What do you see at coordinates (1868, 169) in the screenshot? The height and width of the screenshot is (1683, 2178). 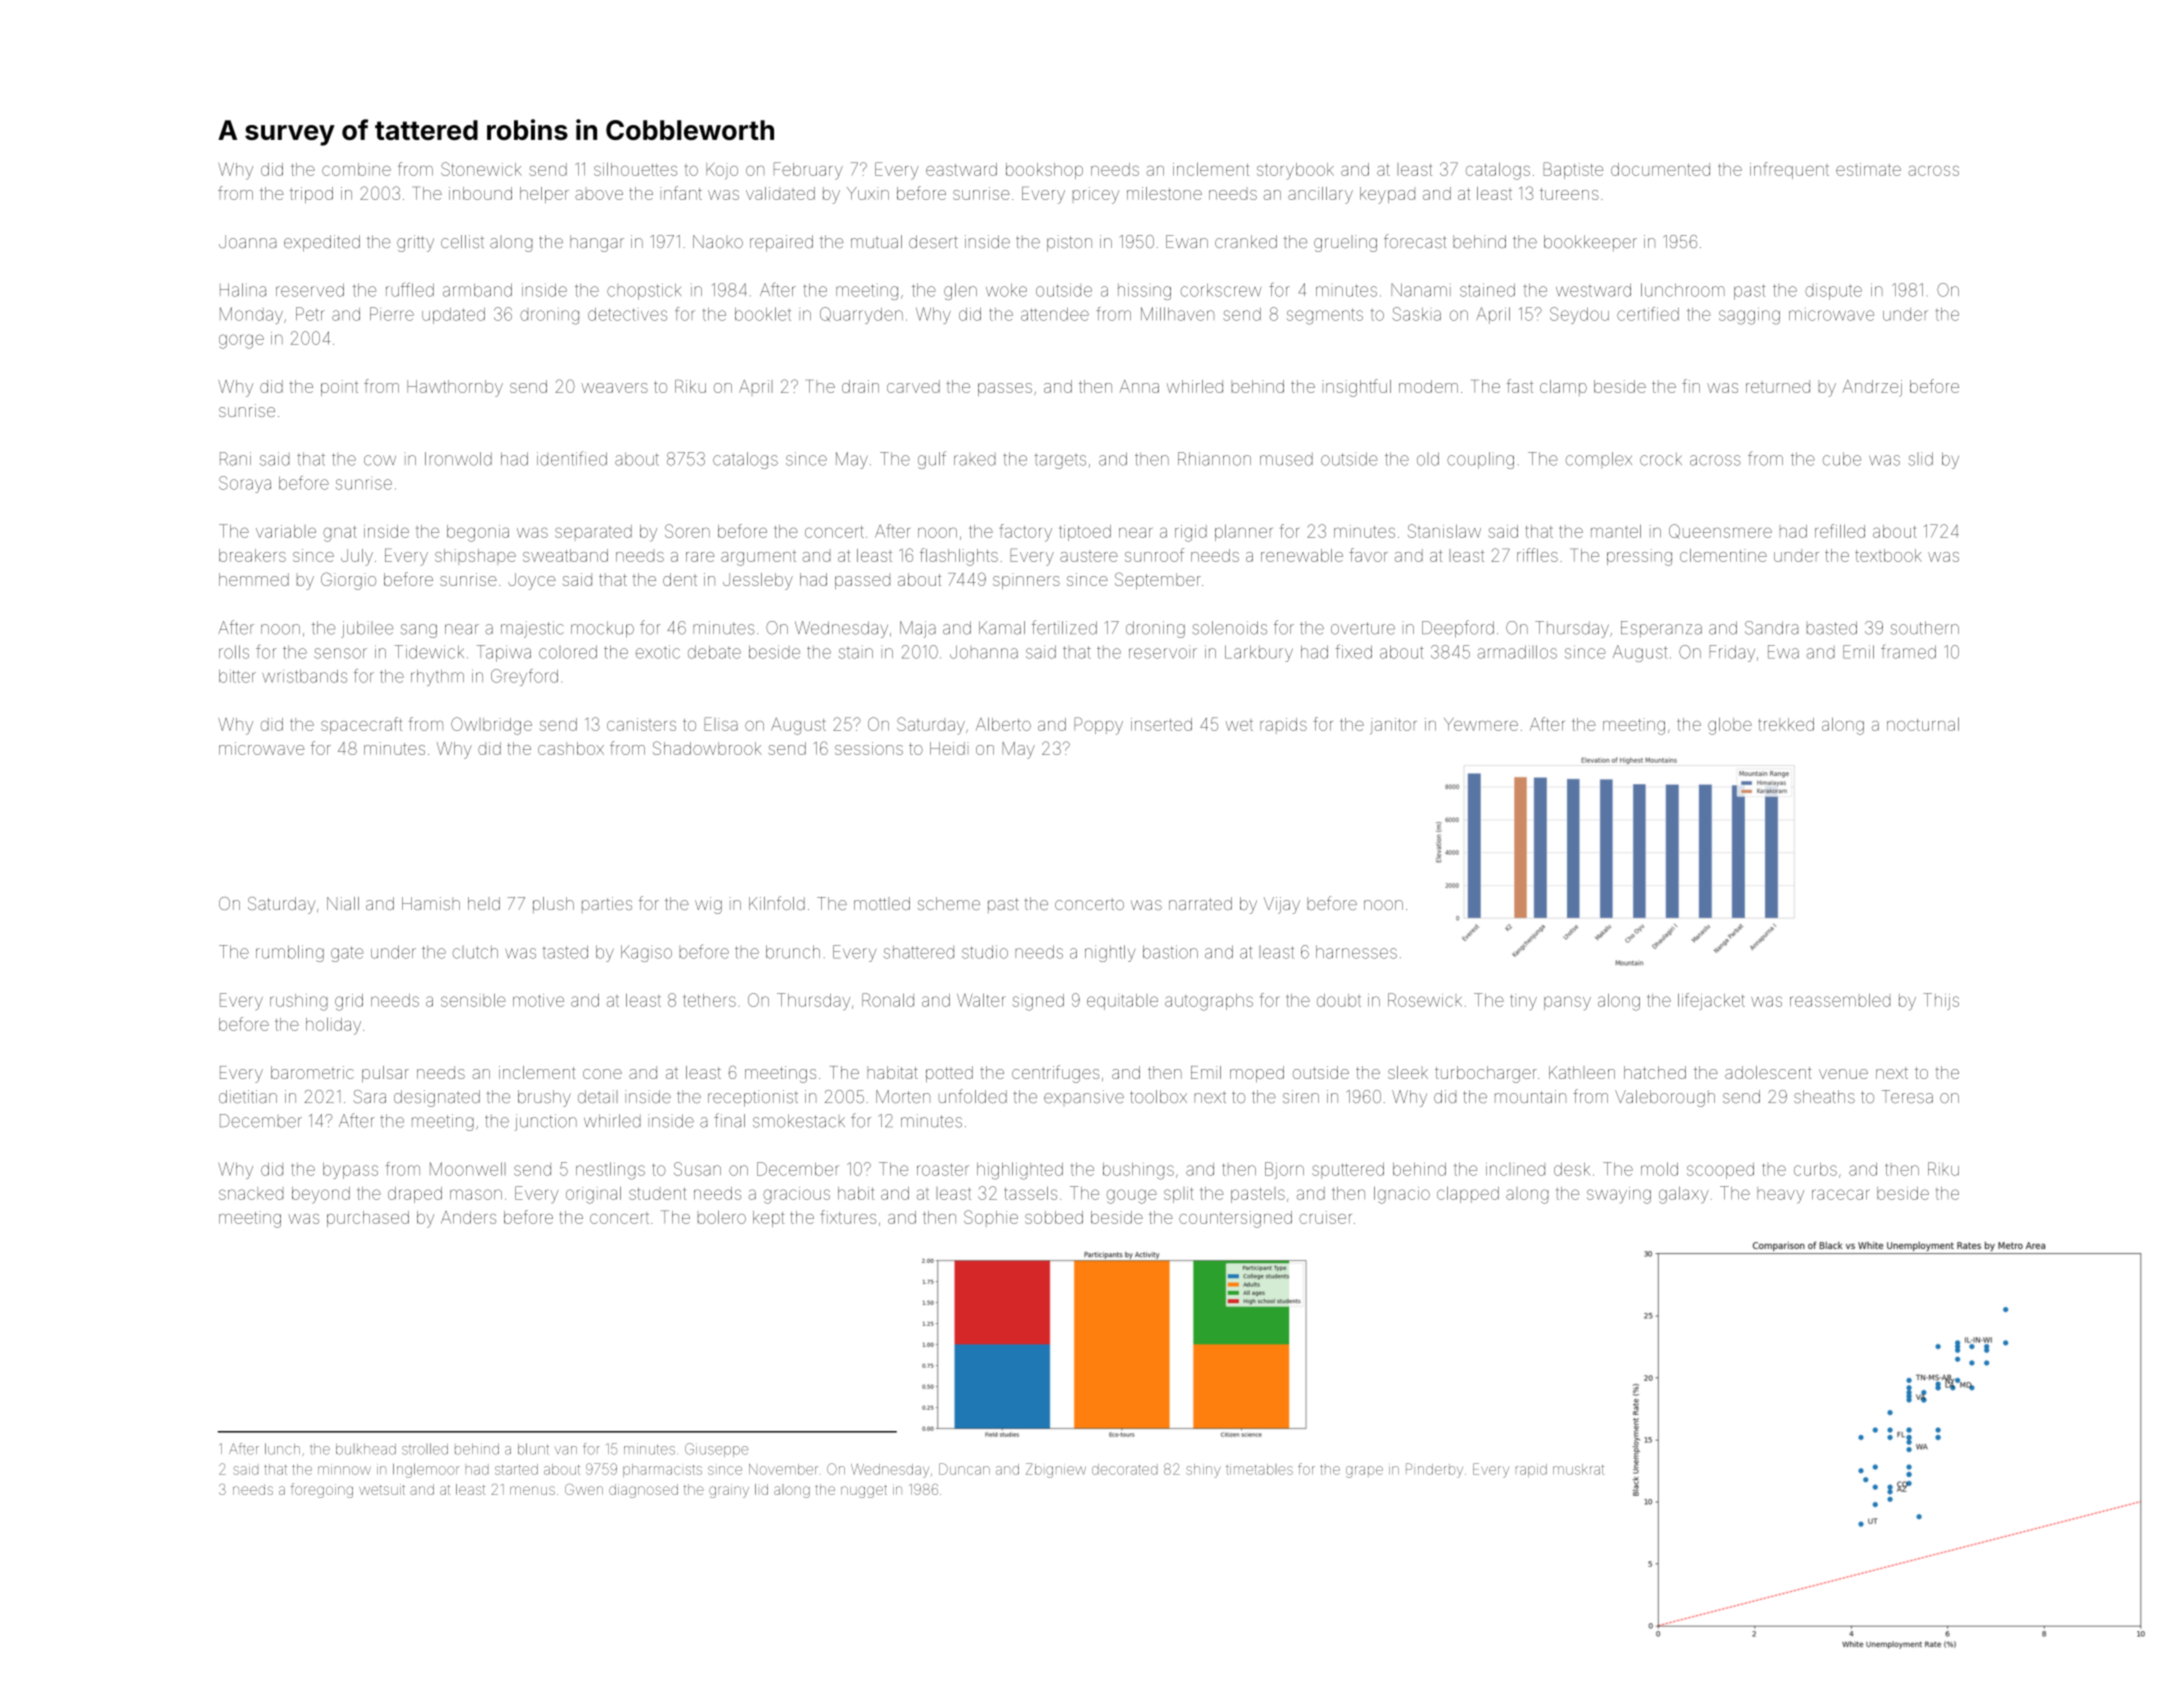 I see `estimate` at bounding box center [1868, 169].
